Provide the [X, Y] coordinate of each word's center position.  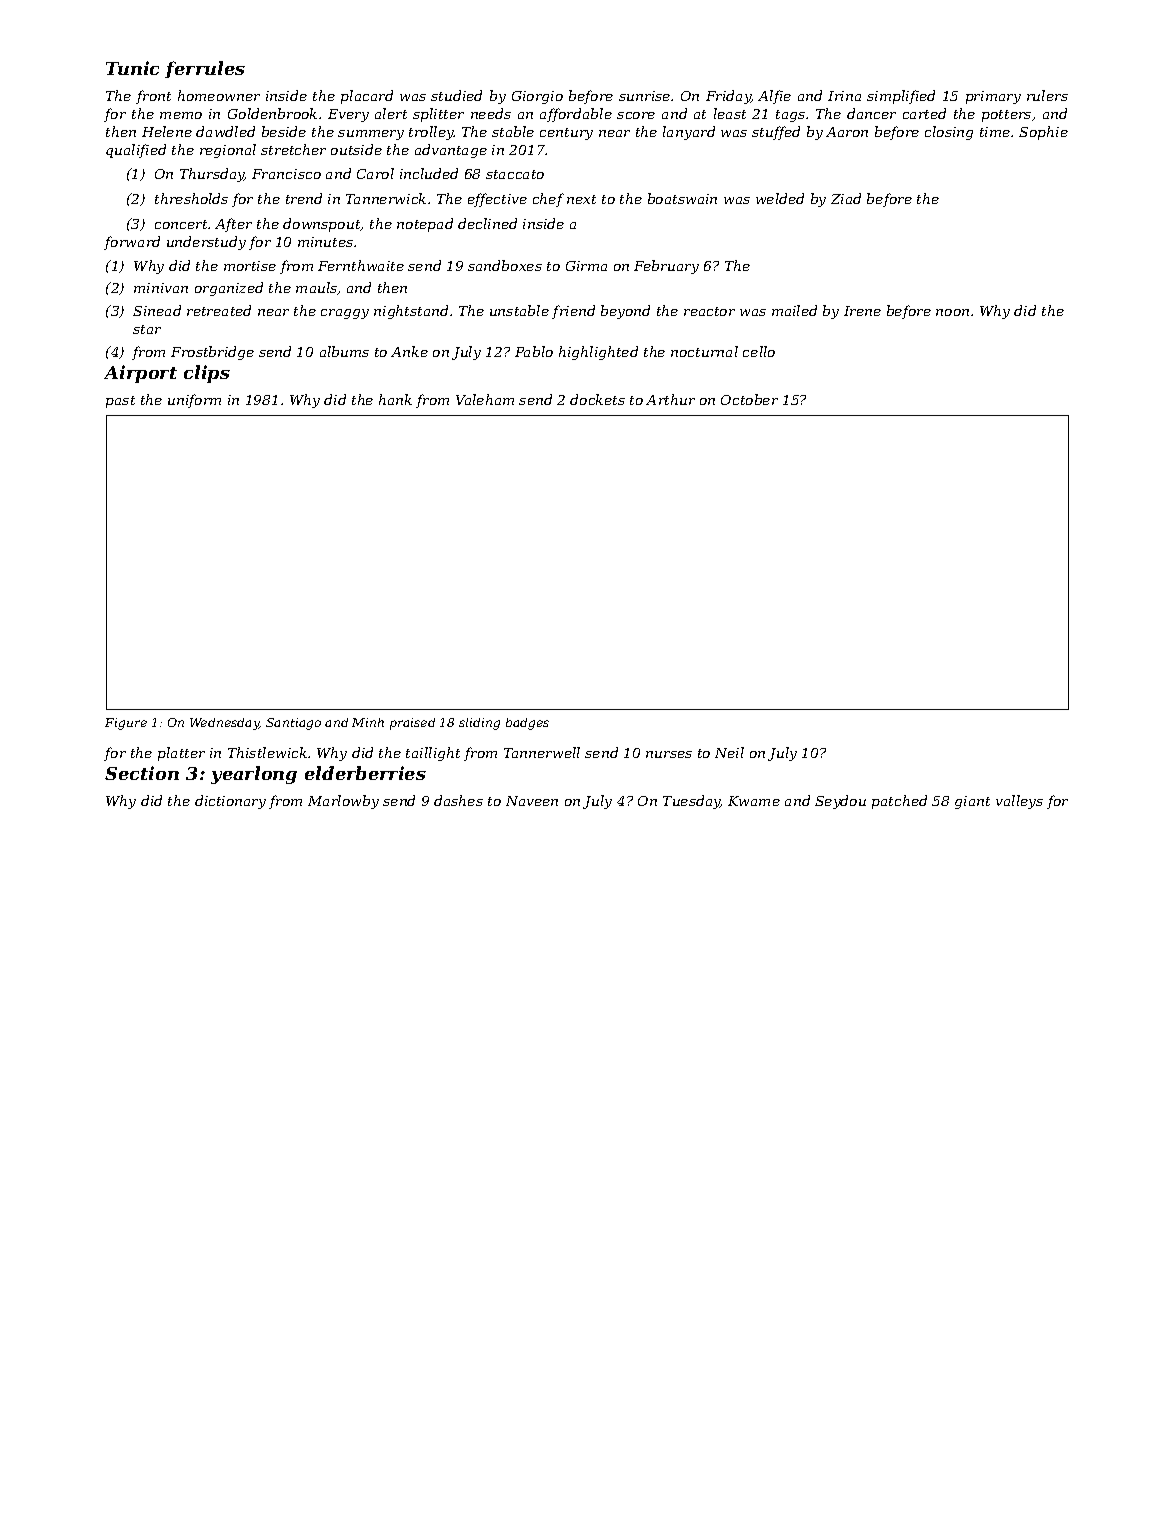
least [730, 113]
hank [395, 399]
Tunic [132, 68]
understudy [206, 243]
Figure [126, 724]
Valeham [485, 399]
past [120, 402]
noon [952, 312]
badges [527, 724]
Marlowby [343, 802]
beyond [625, 312]
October [749, 399]
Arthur [670, 399]
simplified [901, 97]
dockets [597, 399]
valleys [1019, 802]
